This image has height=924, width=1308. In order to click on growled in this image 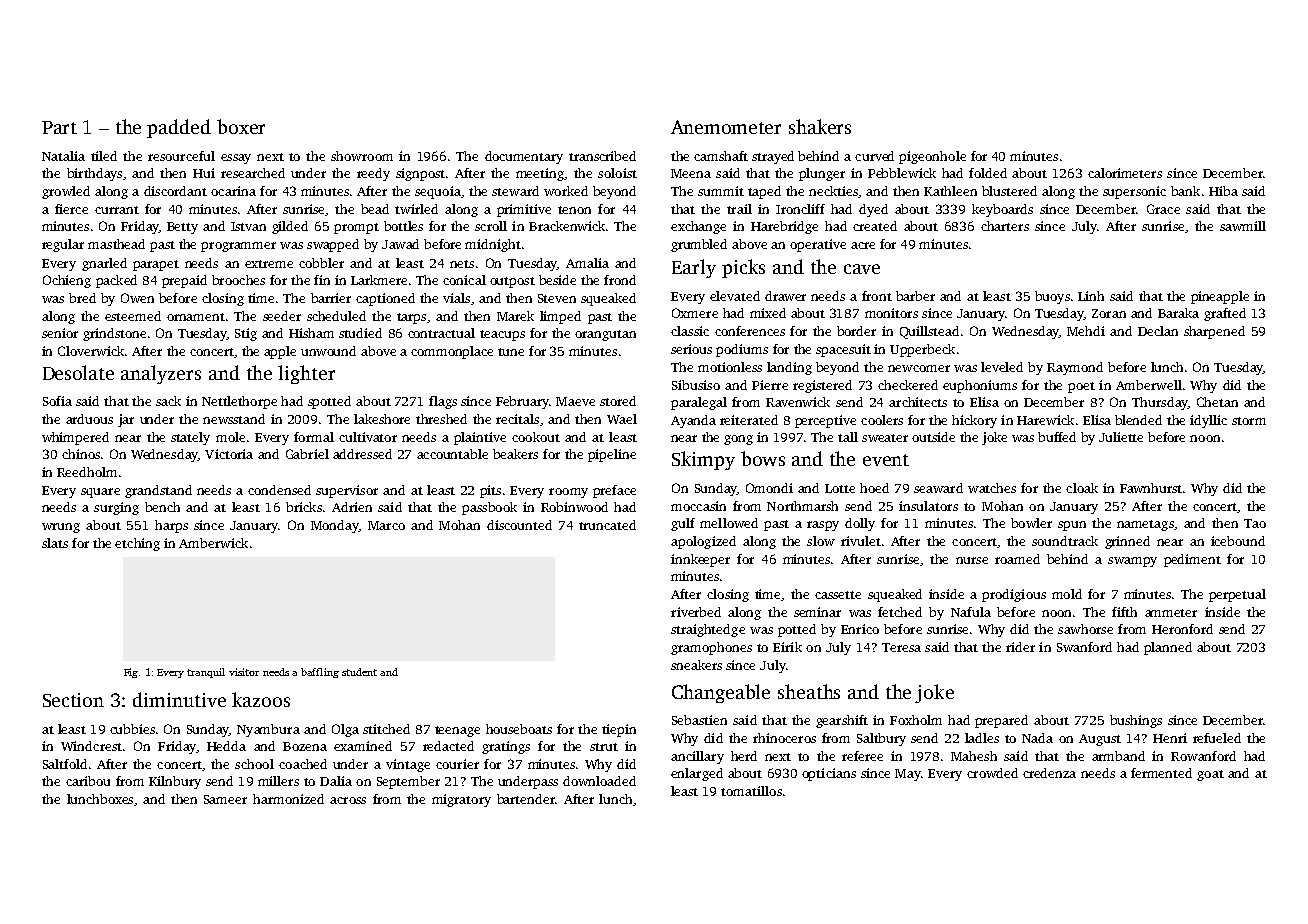, I will do `click(66, 192)`.
